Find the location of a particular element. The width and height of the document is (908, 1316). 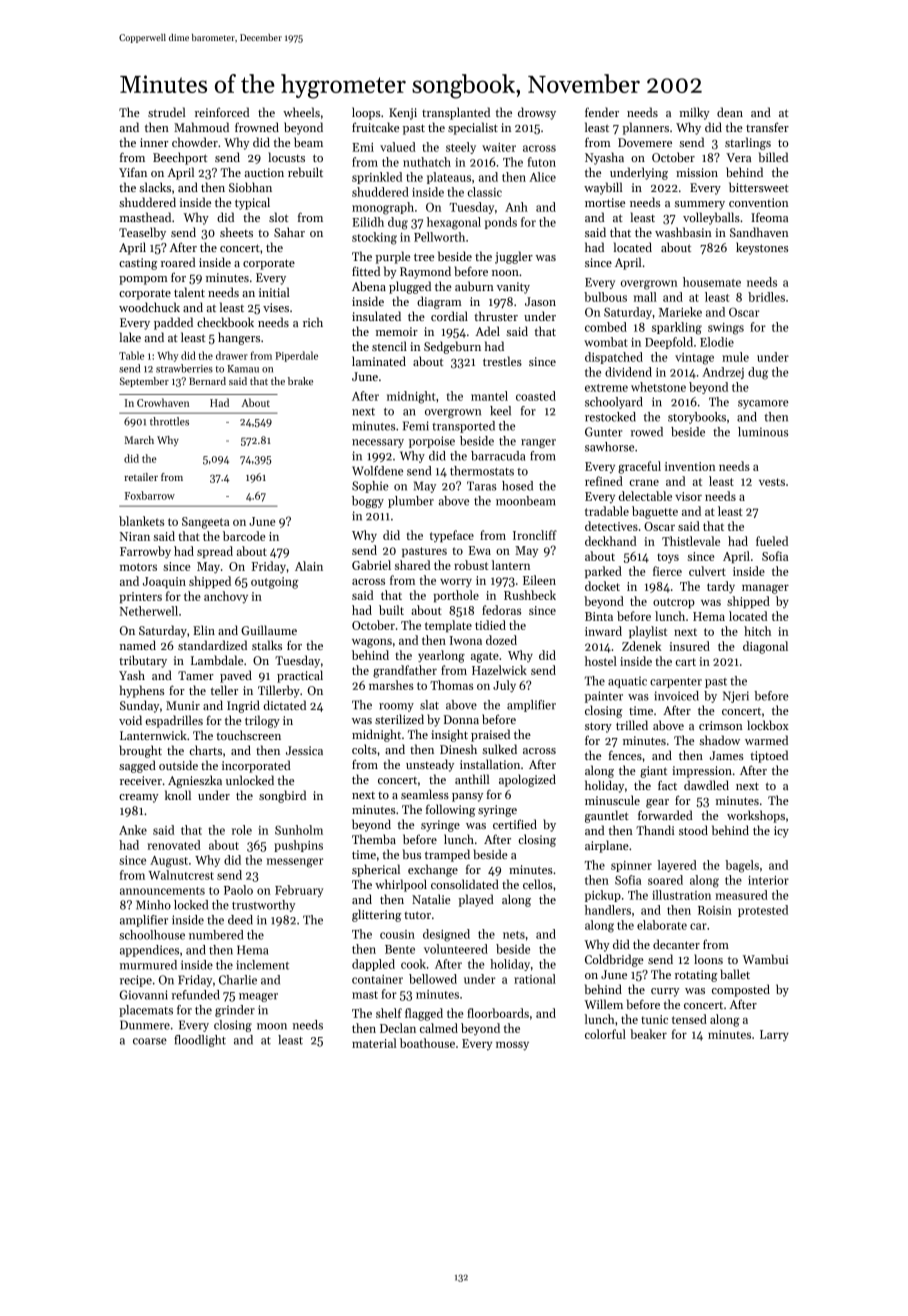

slacks is located at coordinates (155, 187).
